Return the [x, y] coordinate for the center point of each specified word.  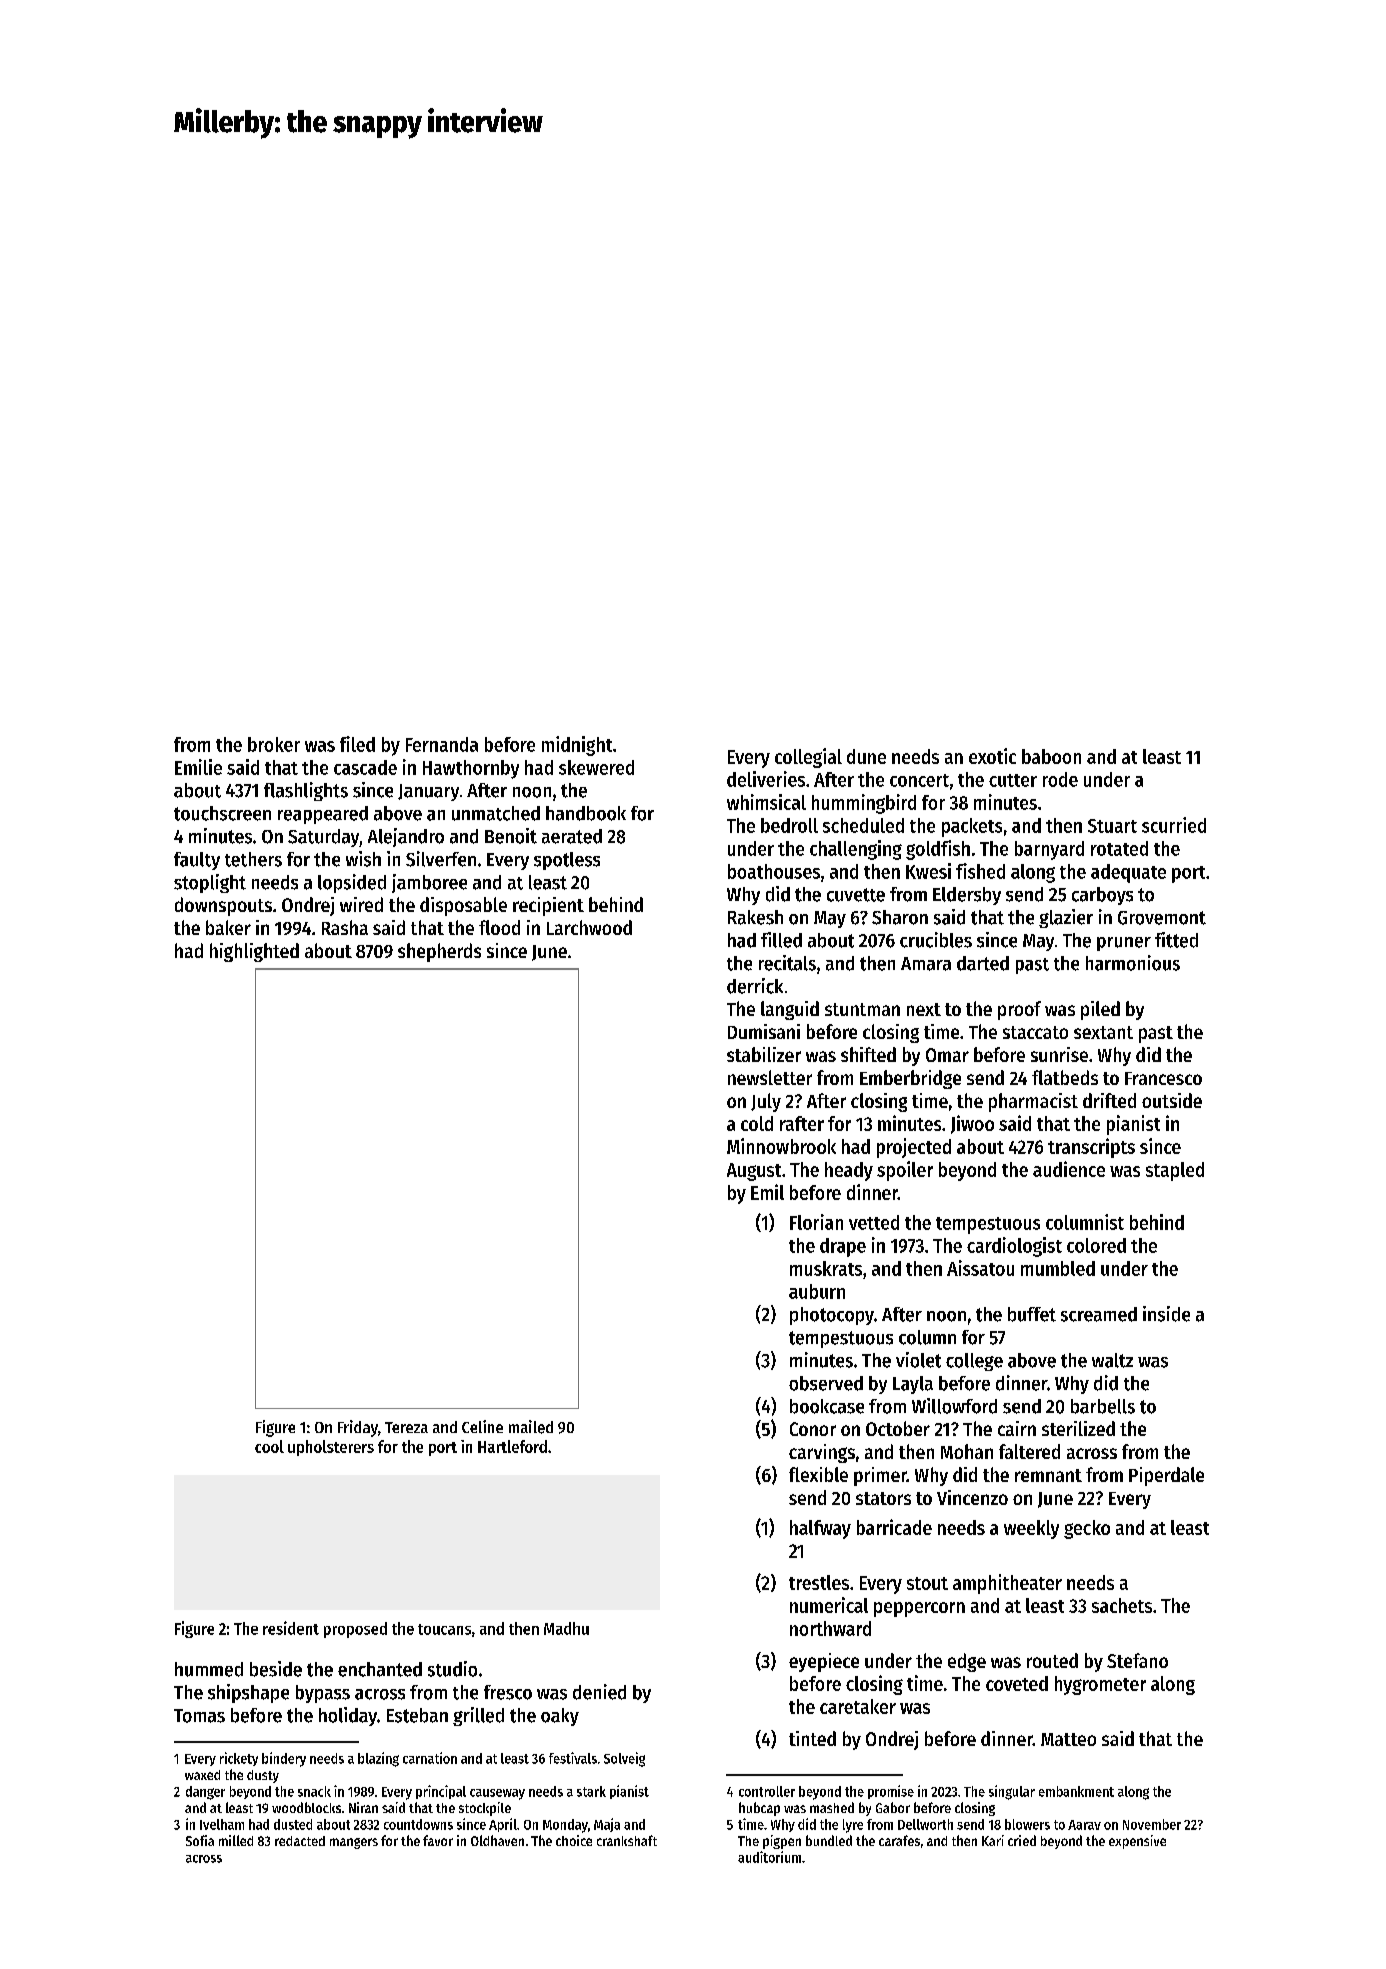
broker [274, 744]
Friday [358, 1428]
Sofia [200, 1840]
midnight [577, 746]
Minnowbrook [781, 1146]
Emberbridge [910, 1079]
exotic [992, 756]
